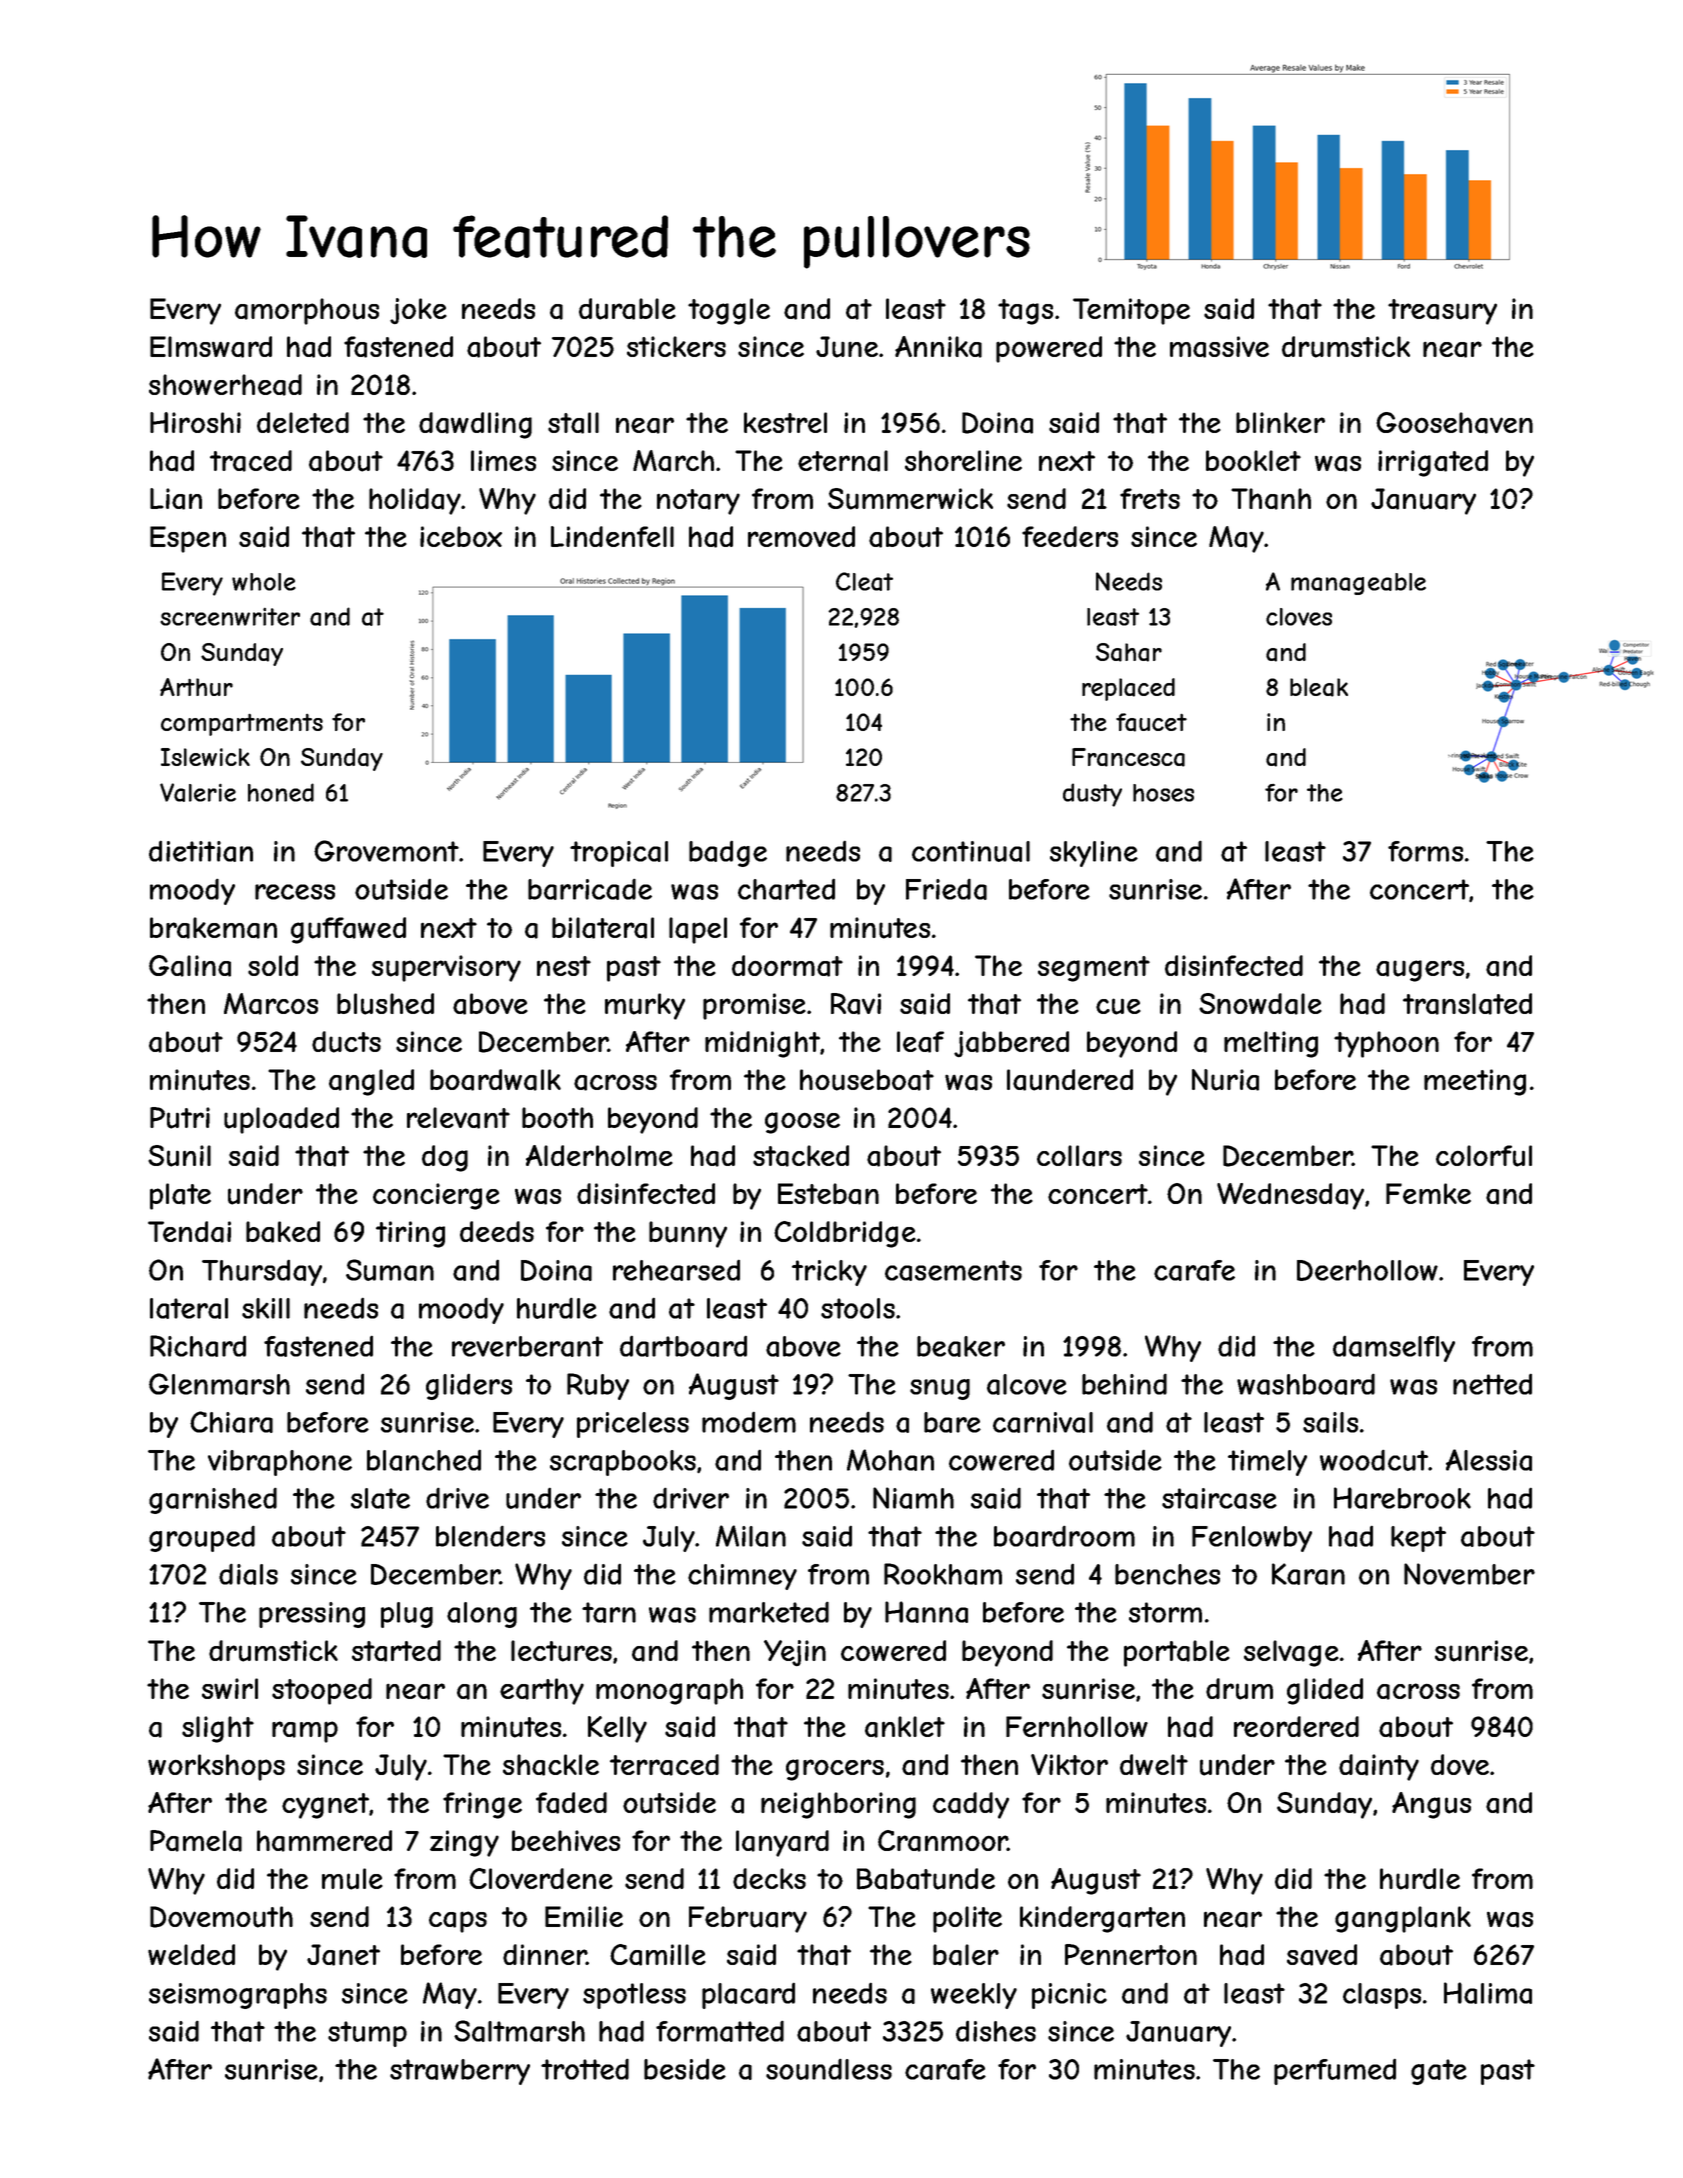 Image resolution: width=1683 pixels, height=2178 pixels. I want to click on Deerhollow, so click(1367, 1270).
